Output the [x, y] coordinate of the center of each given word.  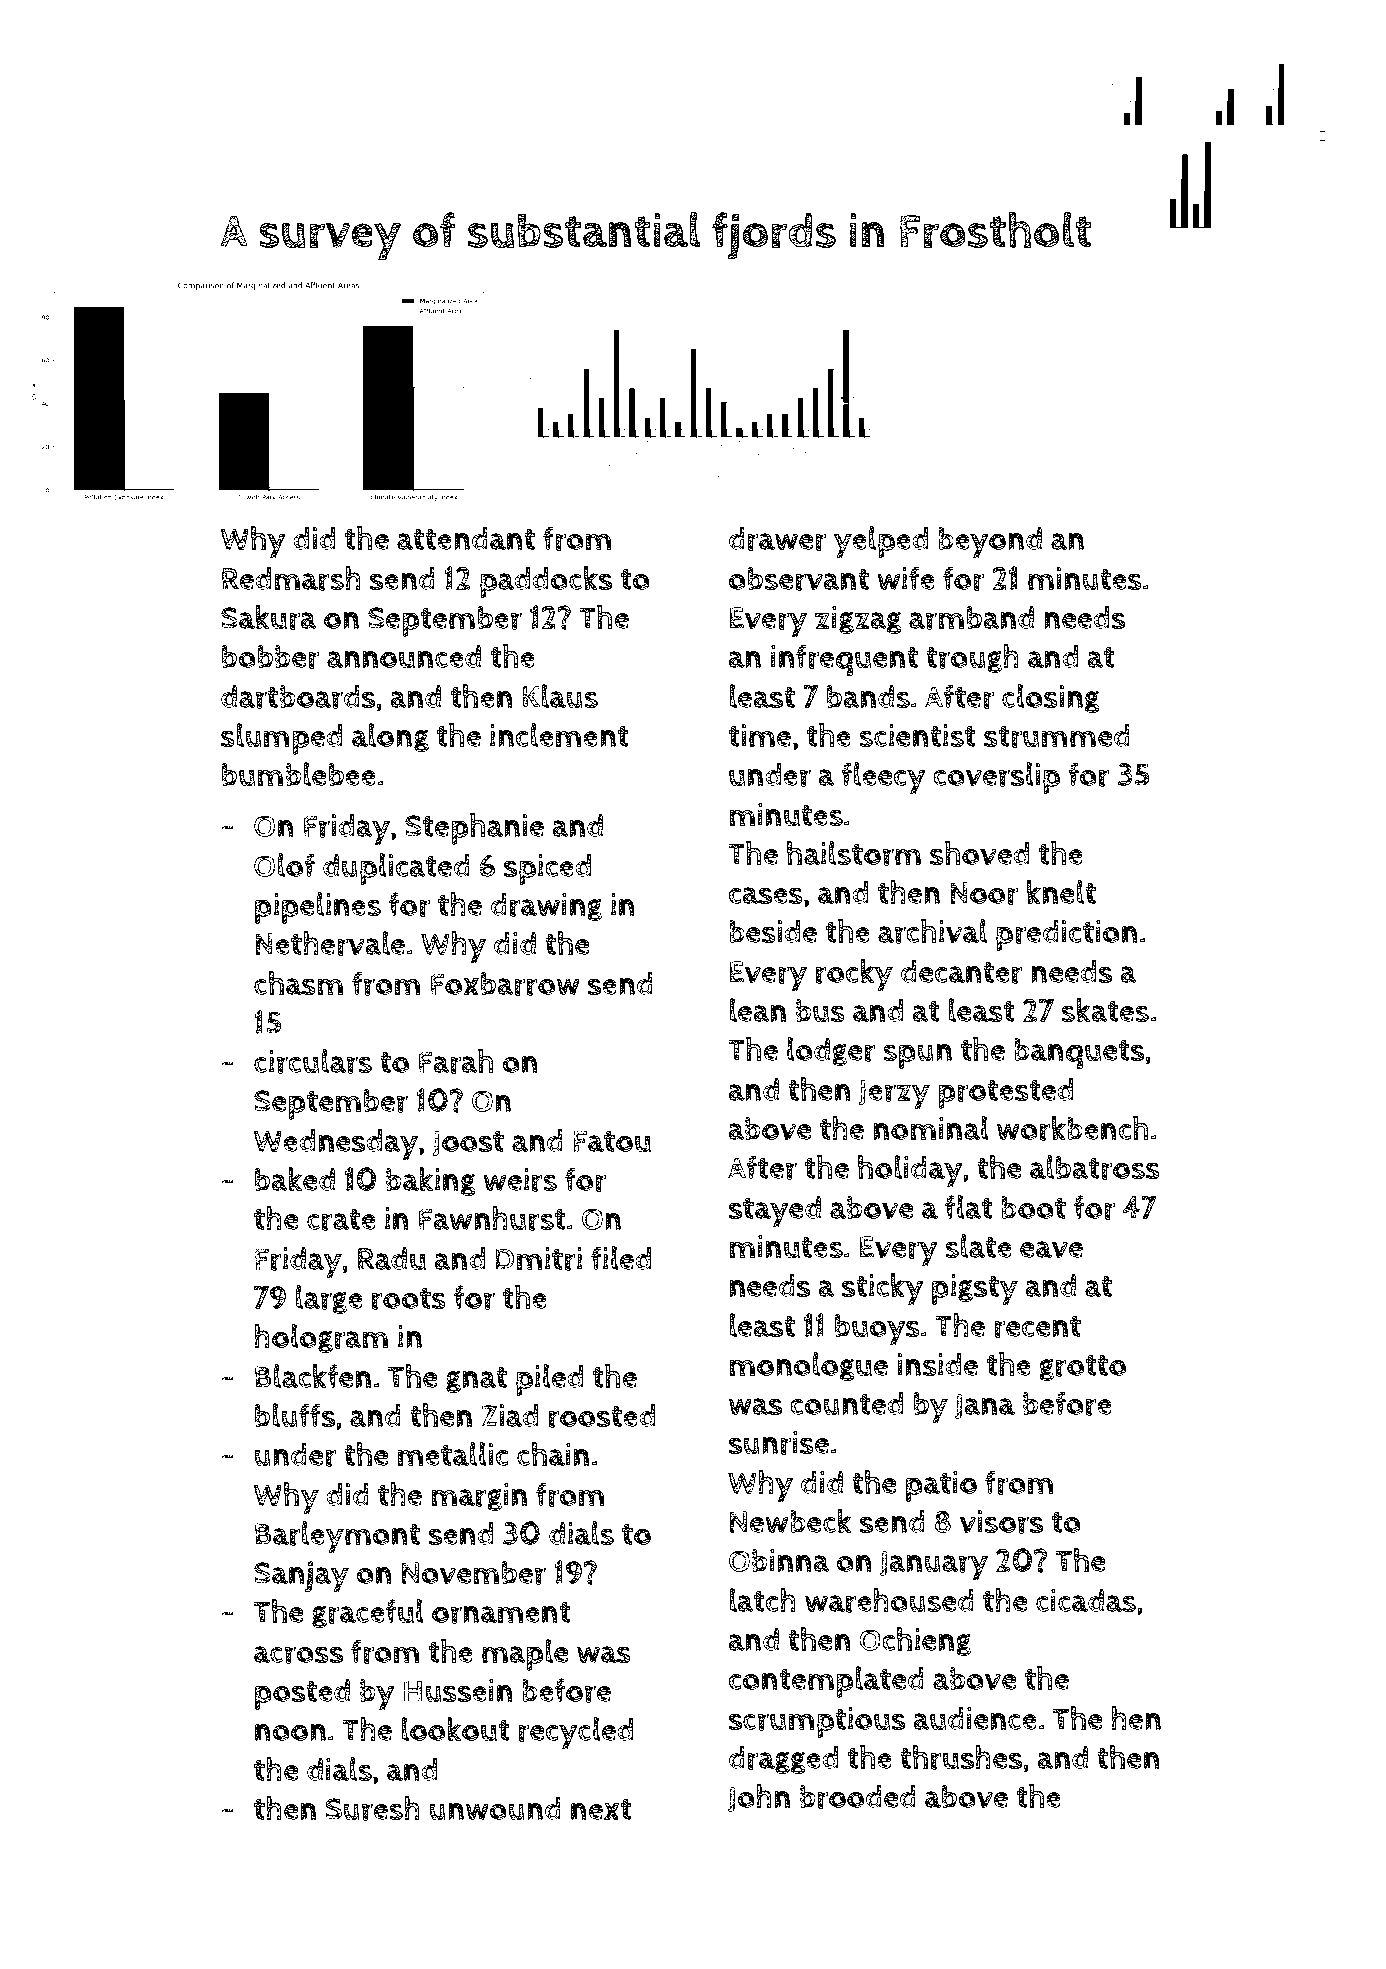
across [298, 1655]
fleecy [883, 778]
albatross [1095, 1167]
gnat [476, 1380]
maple [525, 1655]
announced [404, 657]
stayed [775, 1212]
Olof [284, 865]
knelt [1061, 892]
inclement [559, 735]
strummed [1057, 736]
